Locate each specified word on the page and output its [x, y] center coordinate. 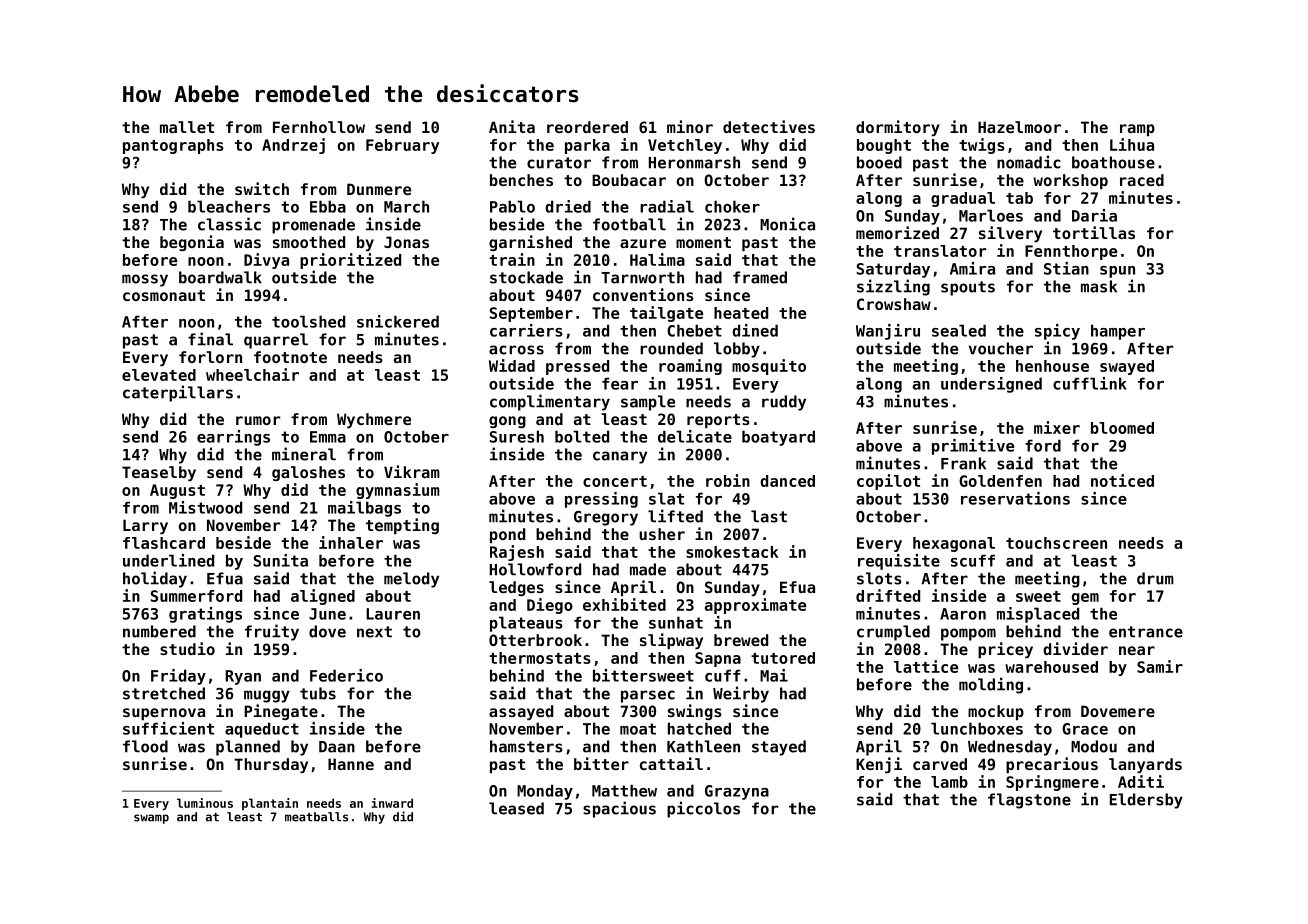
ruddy [784, 403]
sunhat [676, 622]
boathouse [1113, 162]
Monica [787, 224]
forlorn [210, 357]
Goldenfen [1000, 481]
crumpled [893, 633]
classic [229, 224]
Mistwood [205, 507]
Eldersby [1146, 801]
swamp [151, 819]
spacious [619, 809]
